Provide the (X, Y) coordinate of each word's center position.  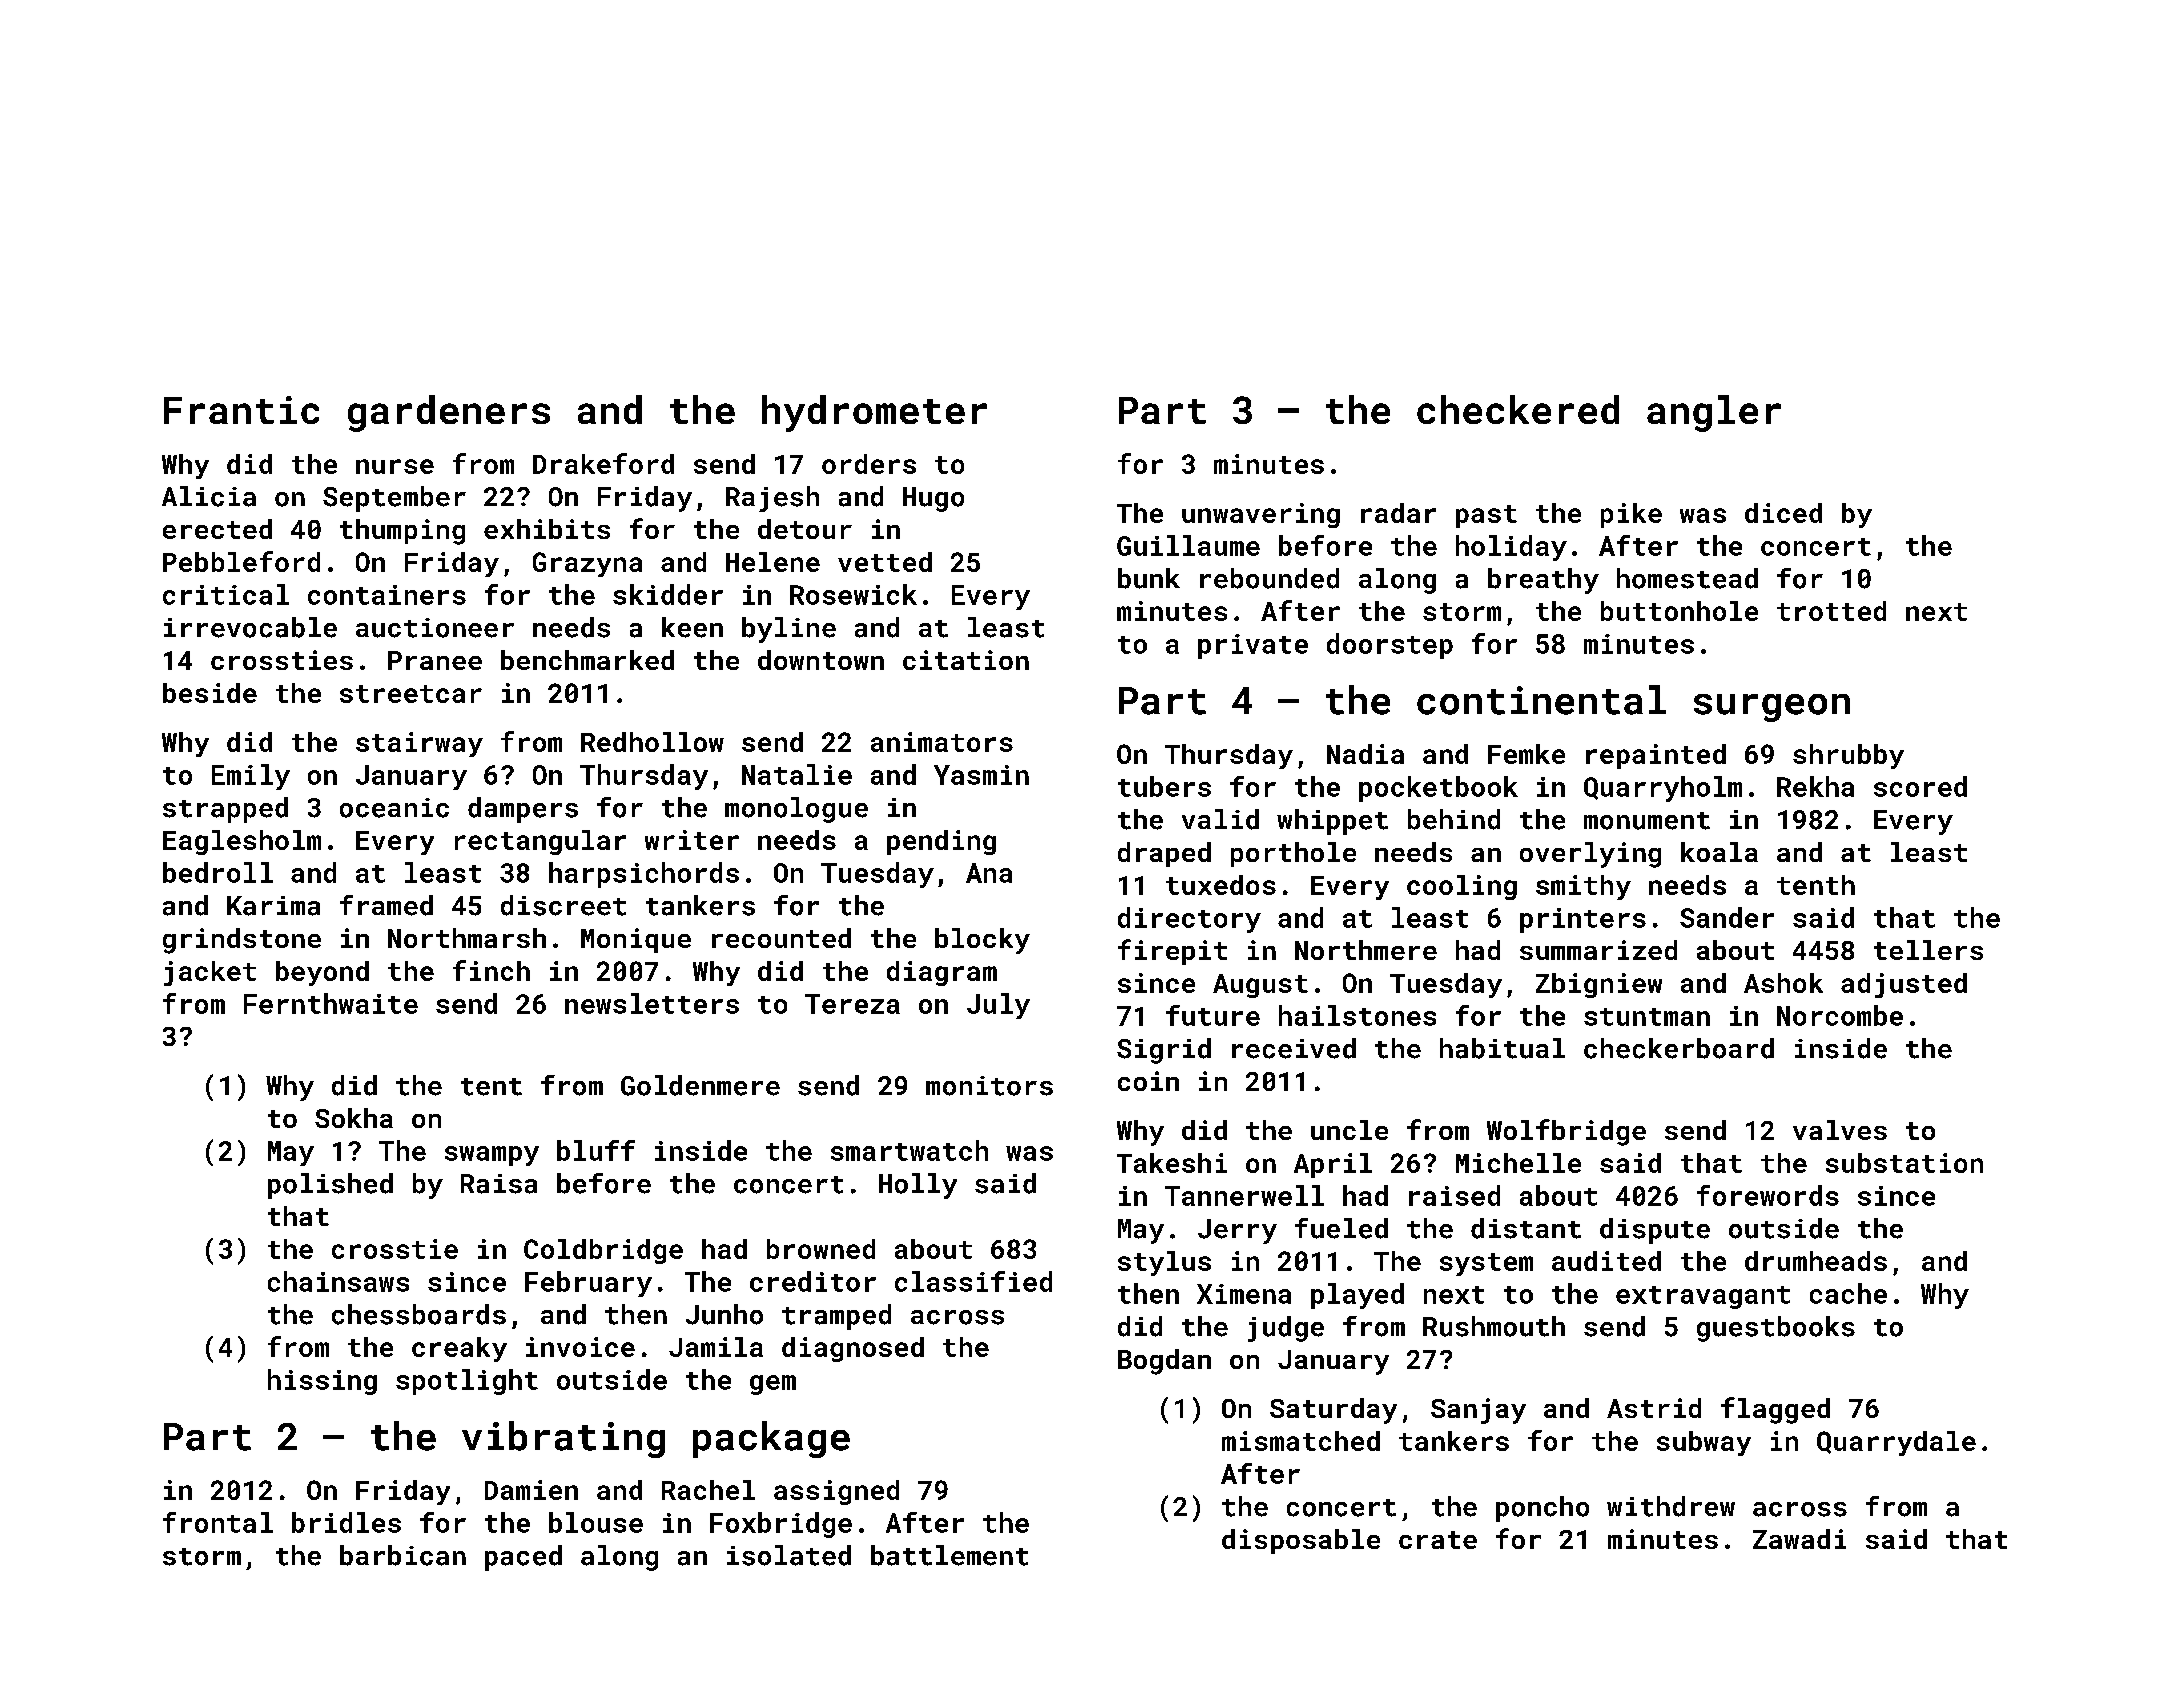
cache (1848, 1293)
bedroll (218, 872)
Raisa (499, 1184)
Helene (773, 562)
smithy (1583, 887)
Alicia (209, 496)
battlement (949, 1555)
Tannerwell (1244, 1195)
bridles (346, 1522)
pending (941, 842)
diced (1783, 513)
